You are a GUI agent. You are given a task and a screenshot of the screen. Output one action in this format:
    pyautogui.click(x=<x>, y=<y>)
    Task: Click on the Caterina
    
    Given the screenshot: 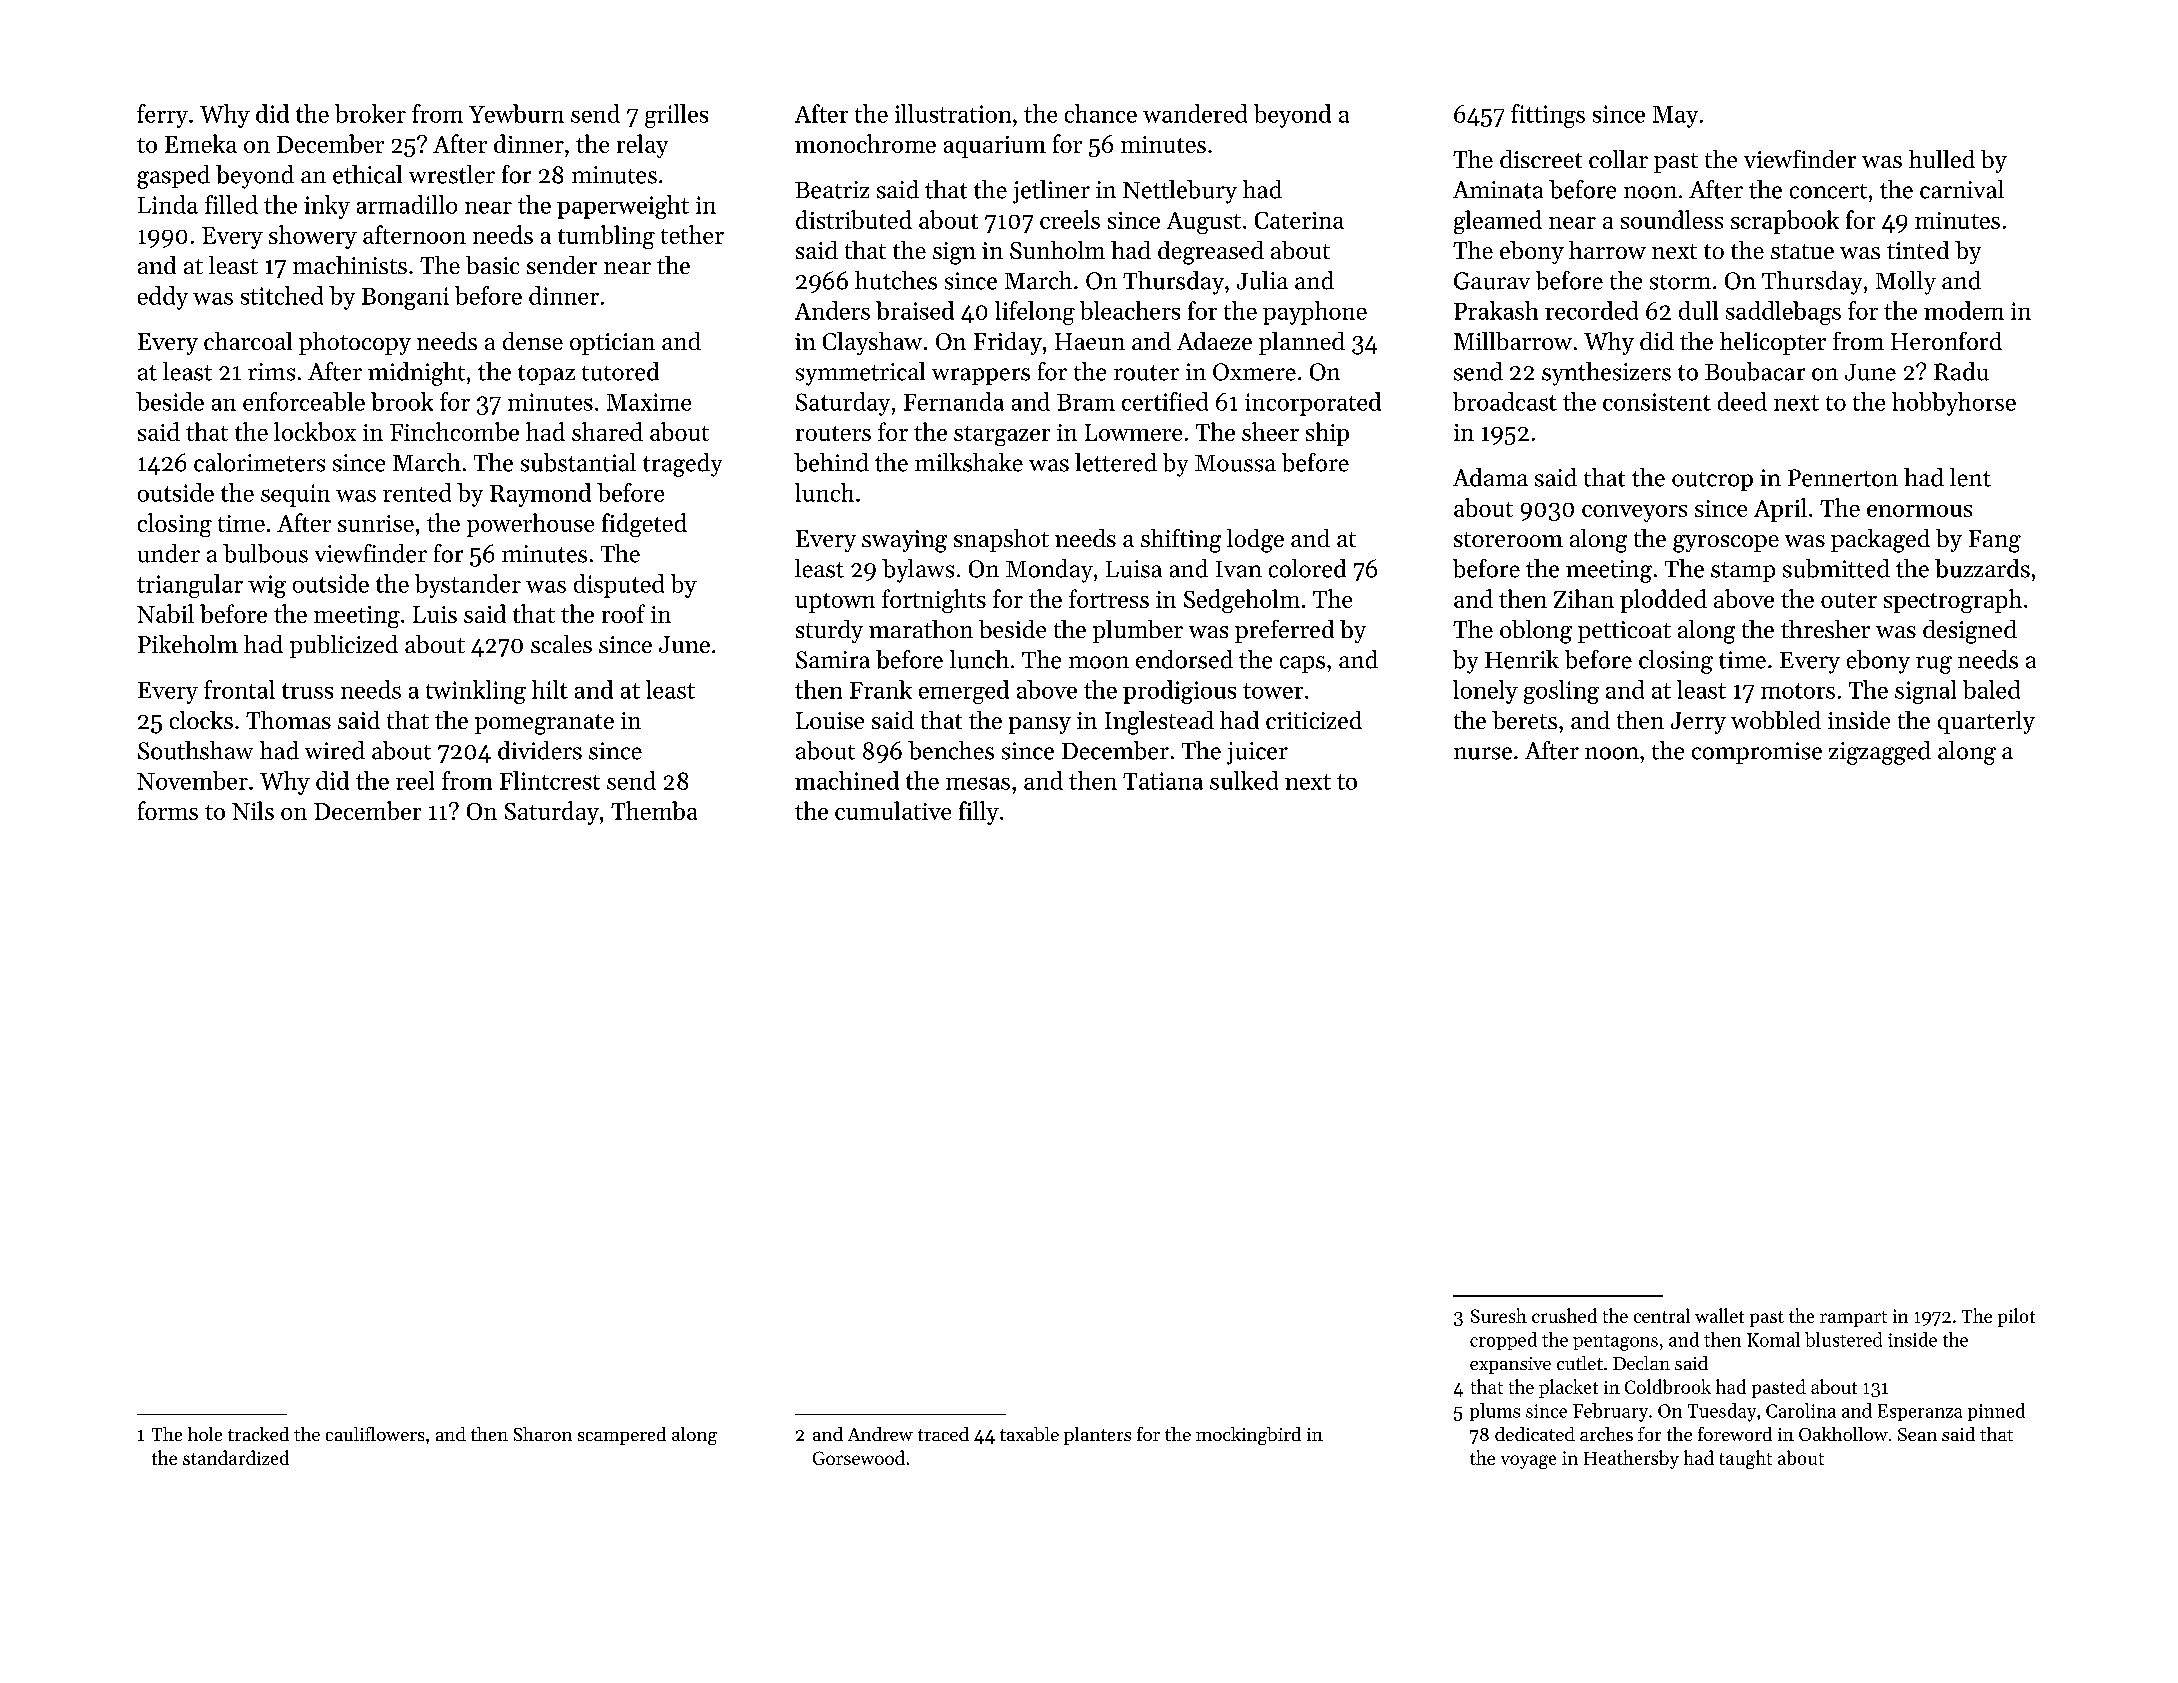 What is the action you would take?
    pyautogui.click(x=1299, y=220)
